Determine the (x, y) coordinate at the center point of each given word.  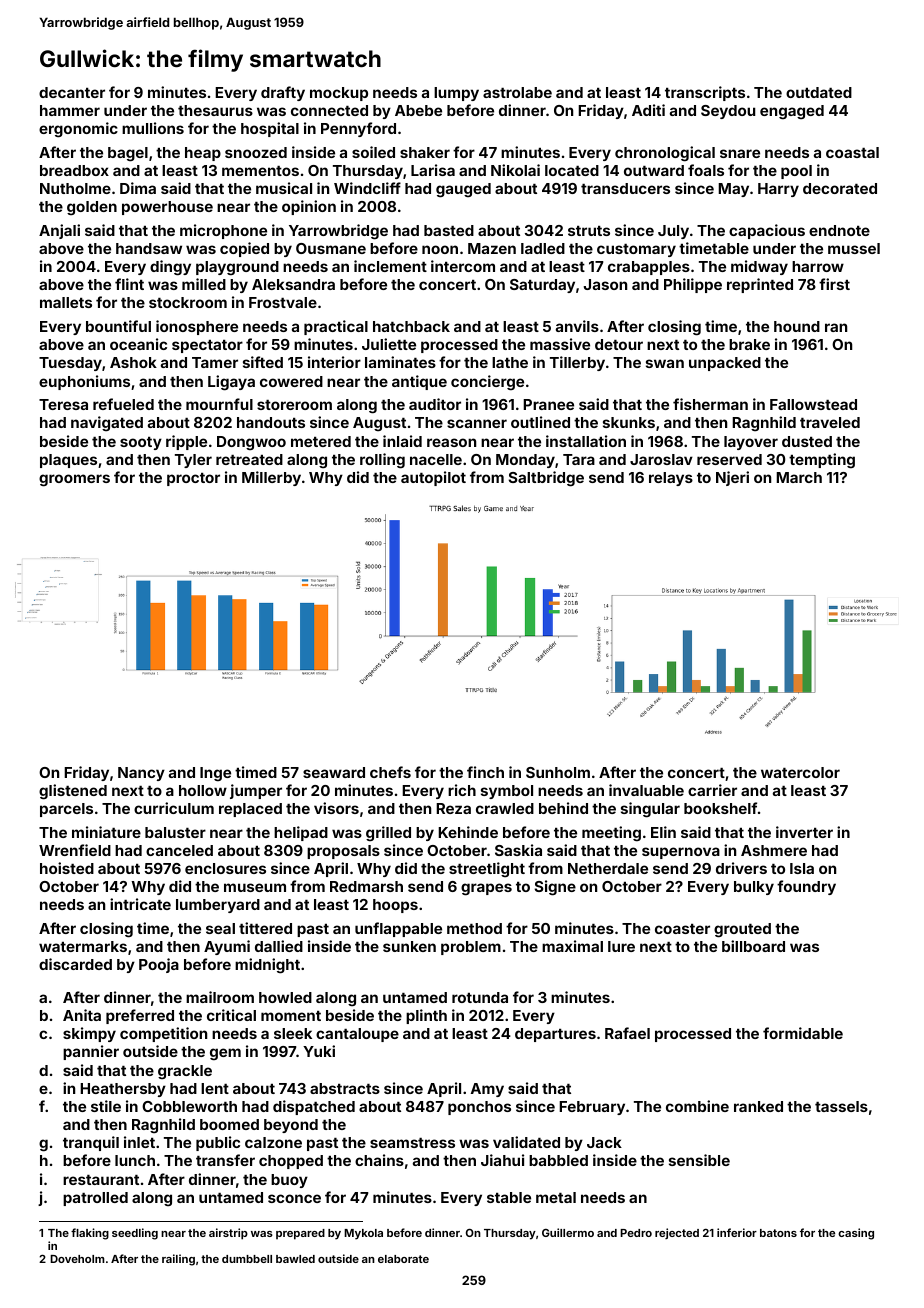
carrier (712, 790)
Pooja (159, 965)
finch (485, 772)
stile (106, 1106)
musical (284, 188)
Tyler (193, 461)
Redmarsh (366, 886)
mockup (339, 94)
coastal (852, 152)
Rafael (627, 1033)
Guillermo (568, 1232)
